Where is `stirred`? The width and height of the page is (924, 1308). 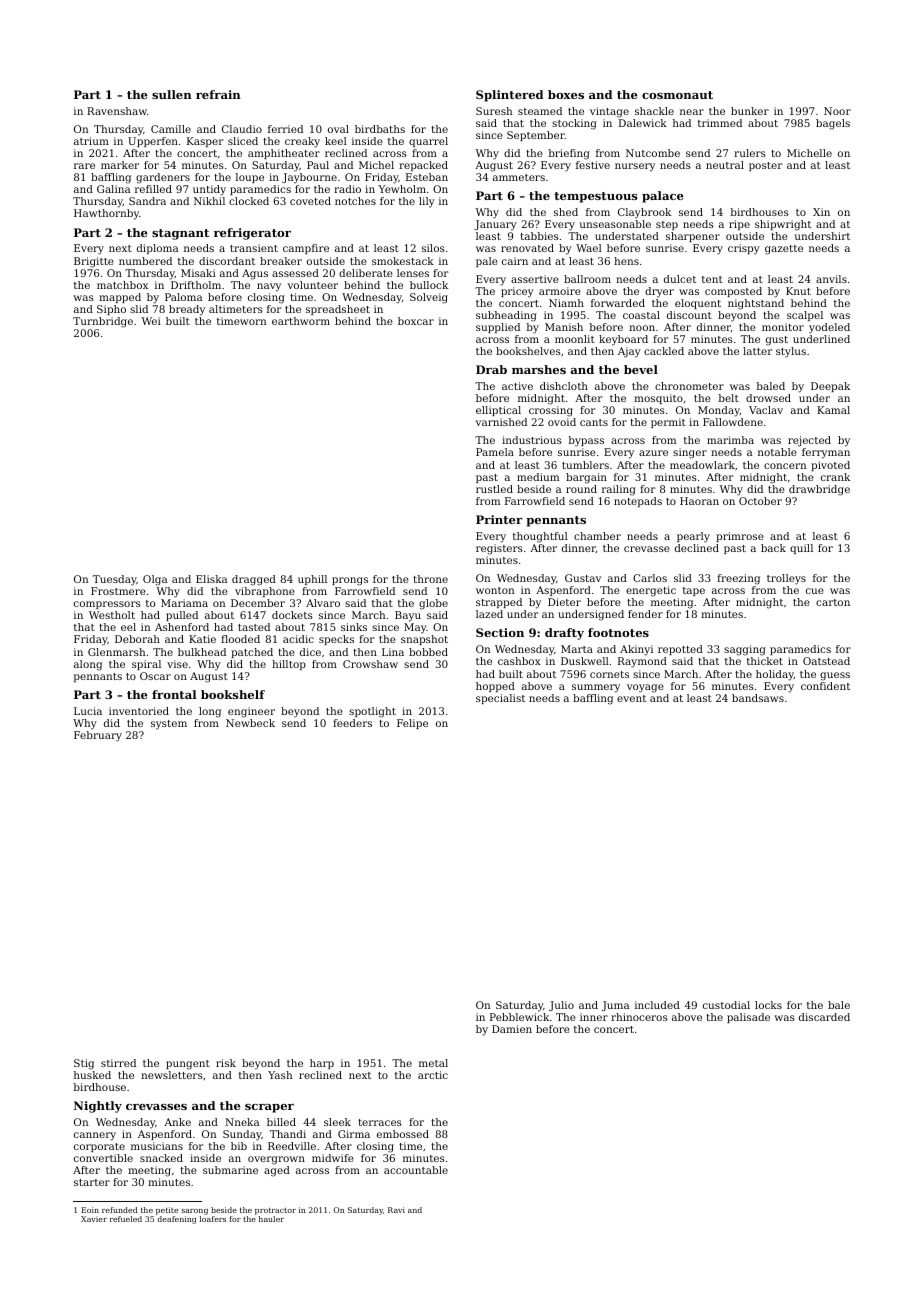
stirred is located at coordinates (118, 1063).
